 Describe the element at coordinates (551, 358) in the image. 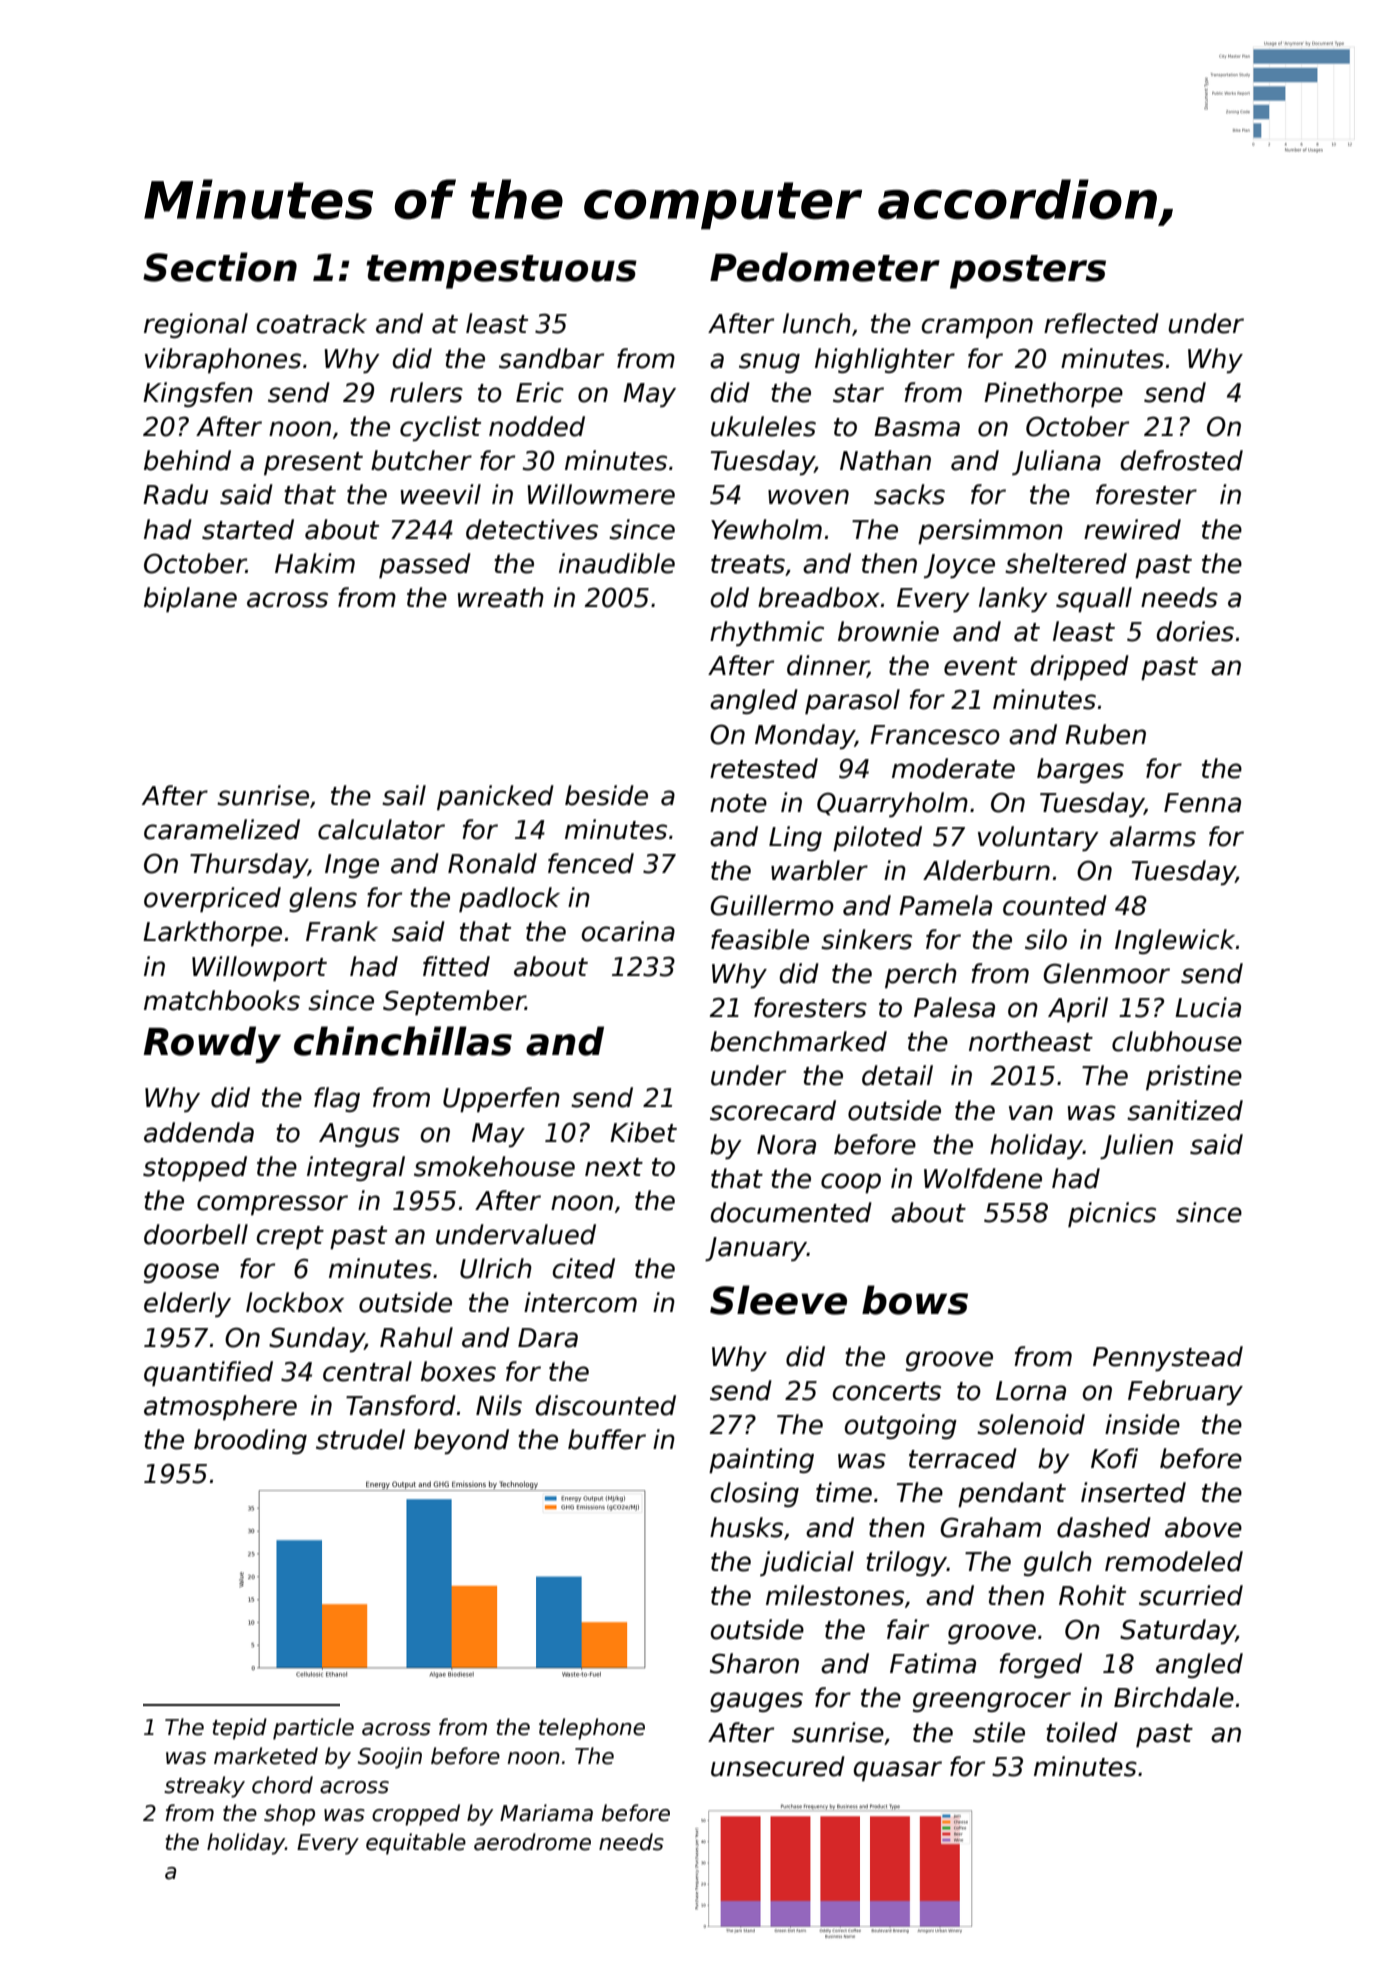

I see `sandbar` at that location.
